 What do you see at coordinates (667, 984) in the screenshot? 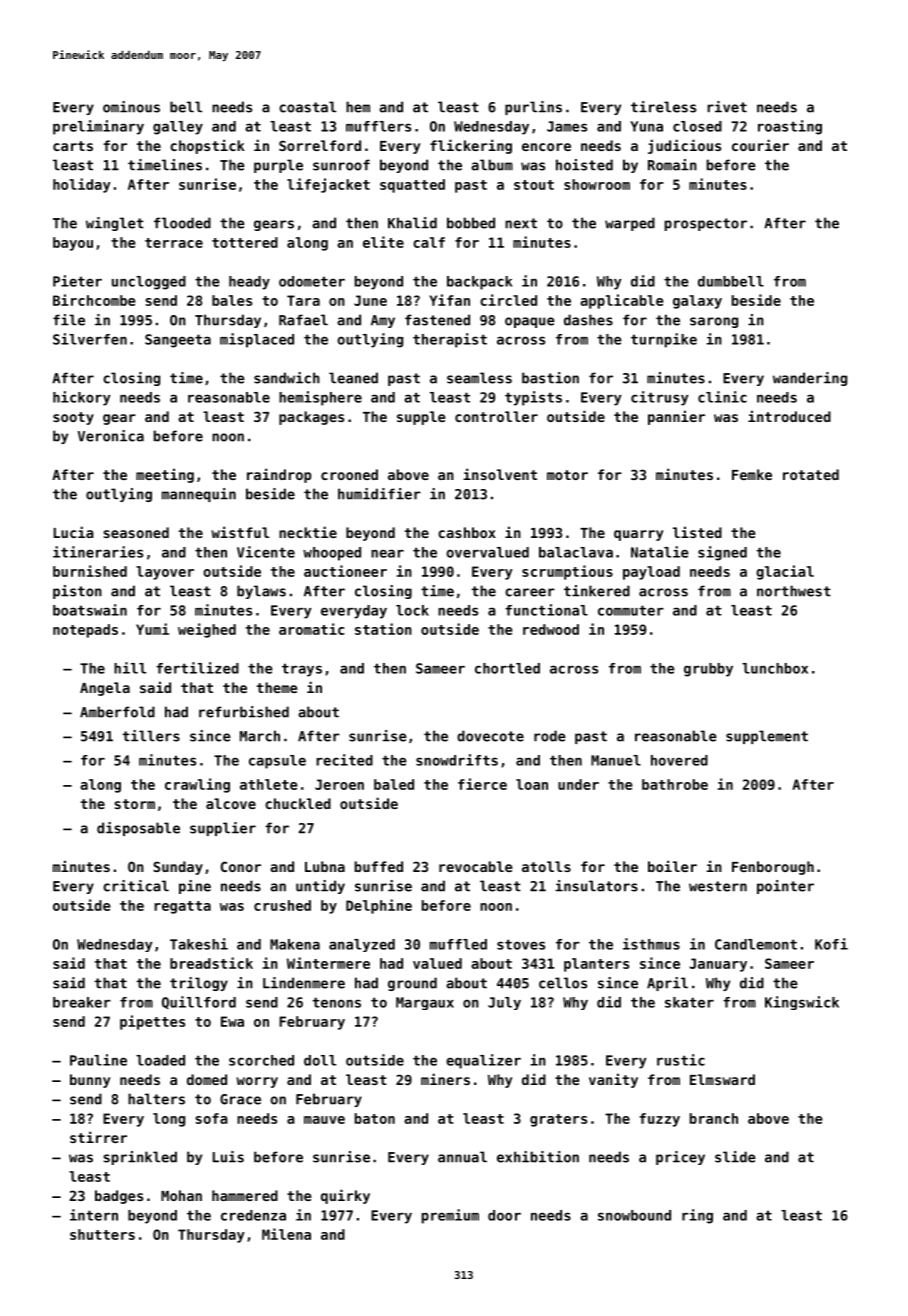
I see `April` at bounding box center [667, 984].
